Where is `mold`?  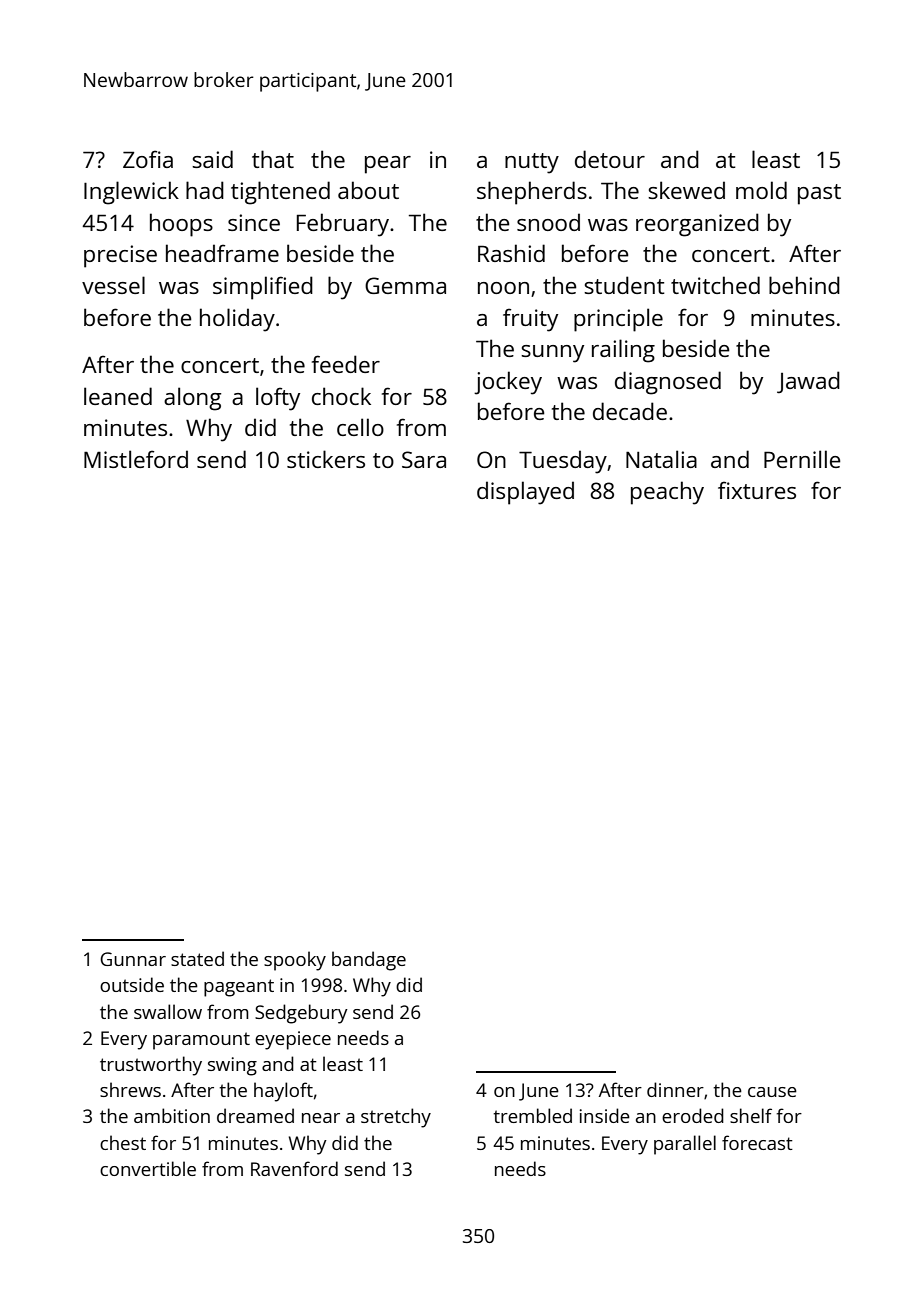
mold is located at coordinates (761, 190).
